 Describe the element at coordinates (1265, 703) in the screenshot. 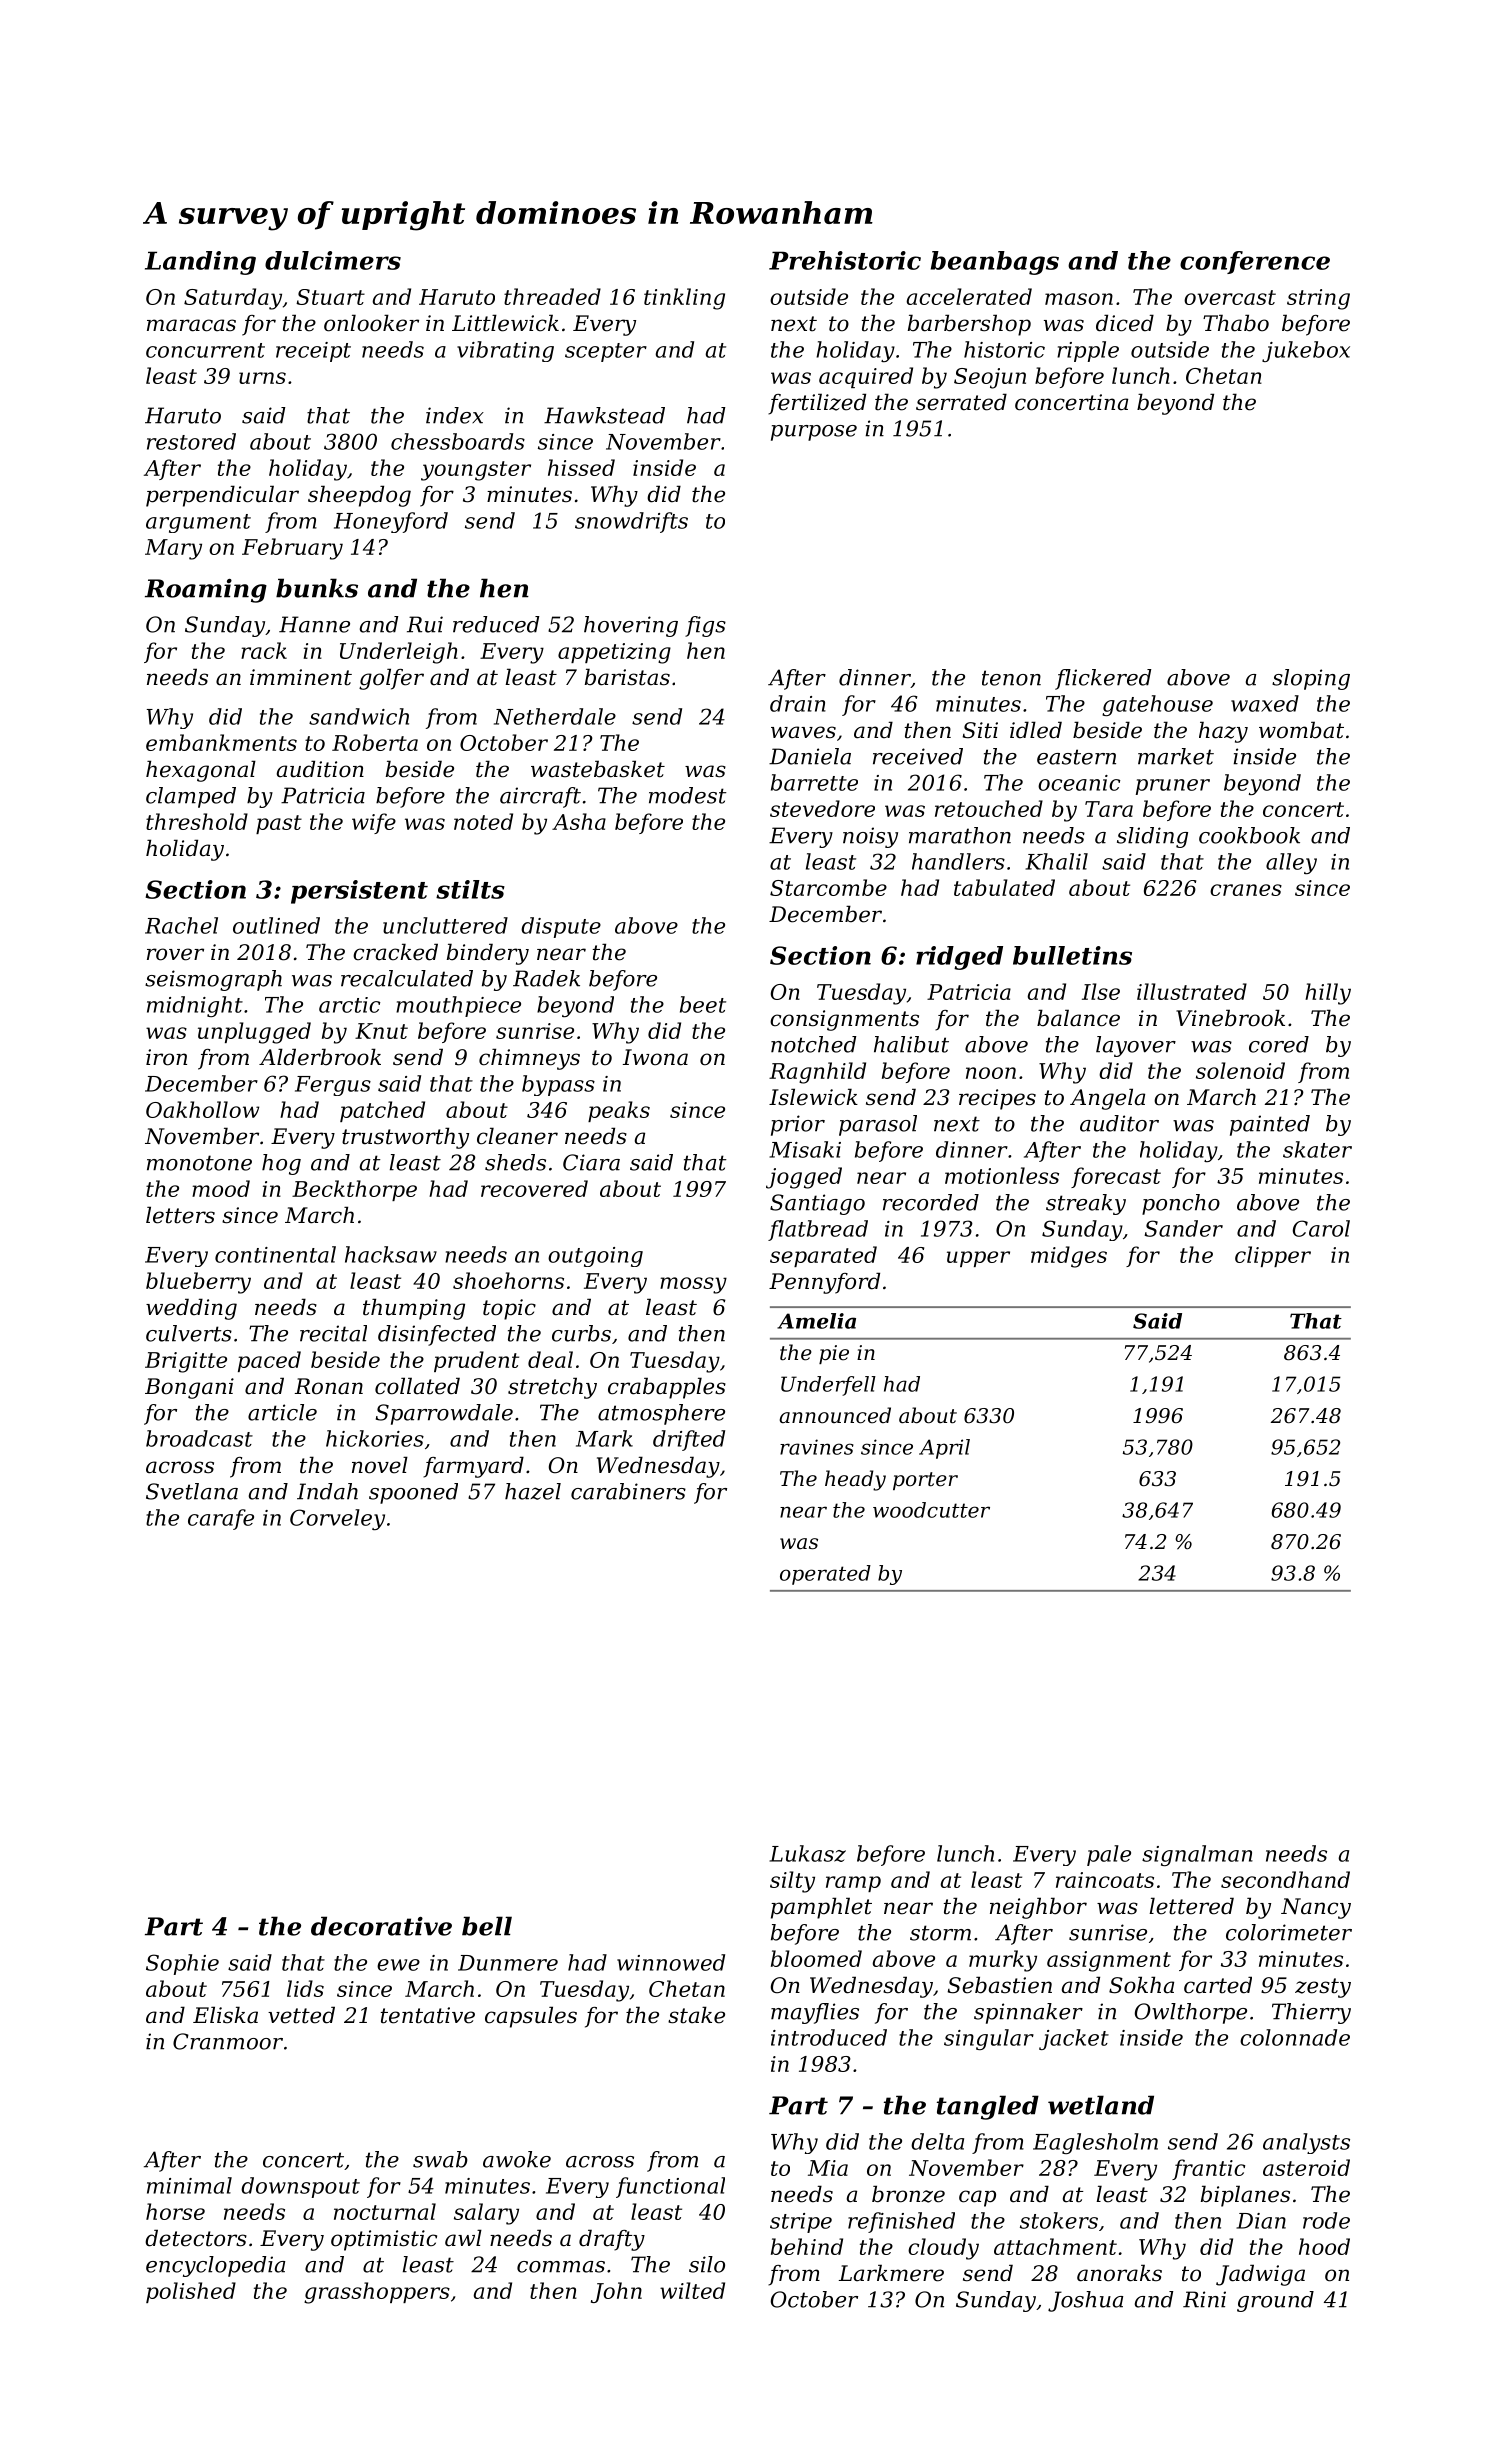

I see `waxed` at that location.
